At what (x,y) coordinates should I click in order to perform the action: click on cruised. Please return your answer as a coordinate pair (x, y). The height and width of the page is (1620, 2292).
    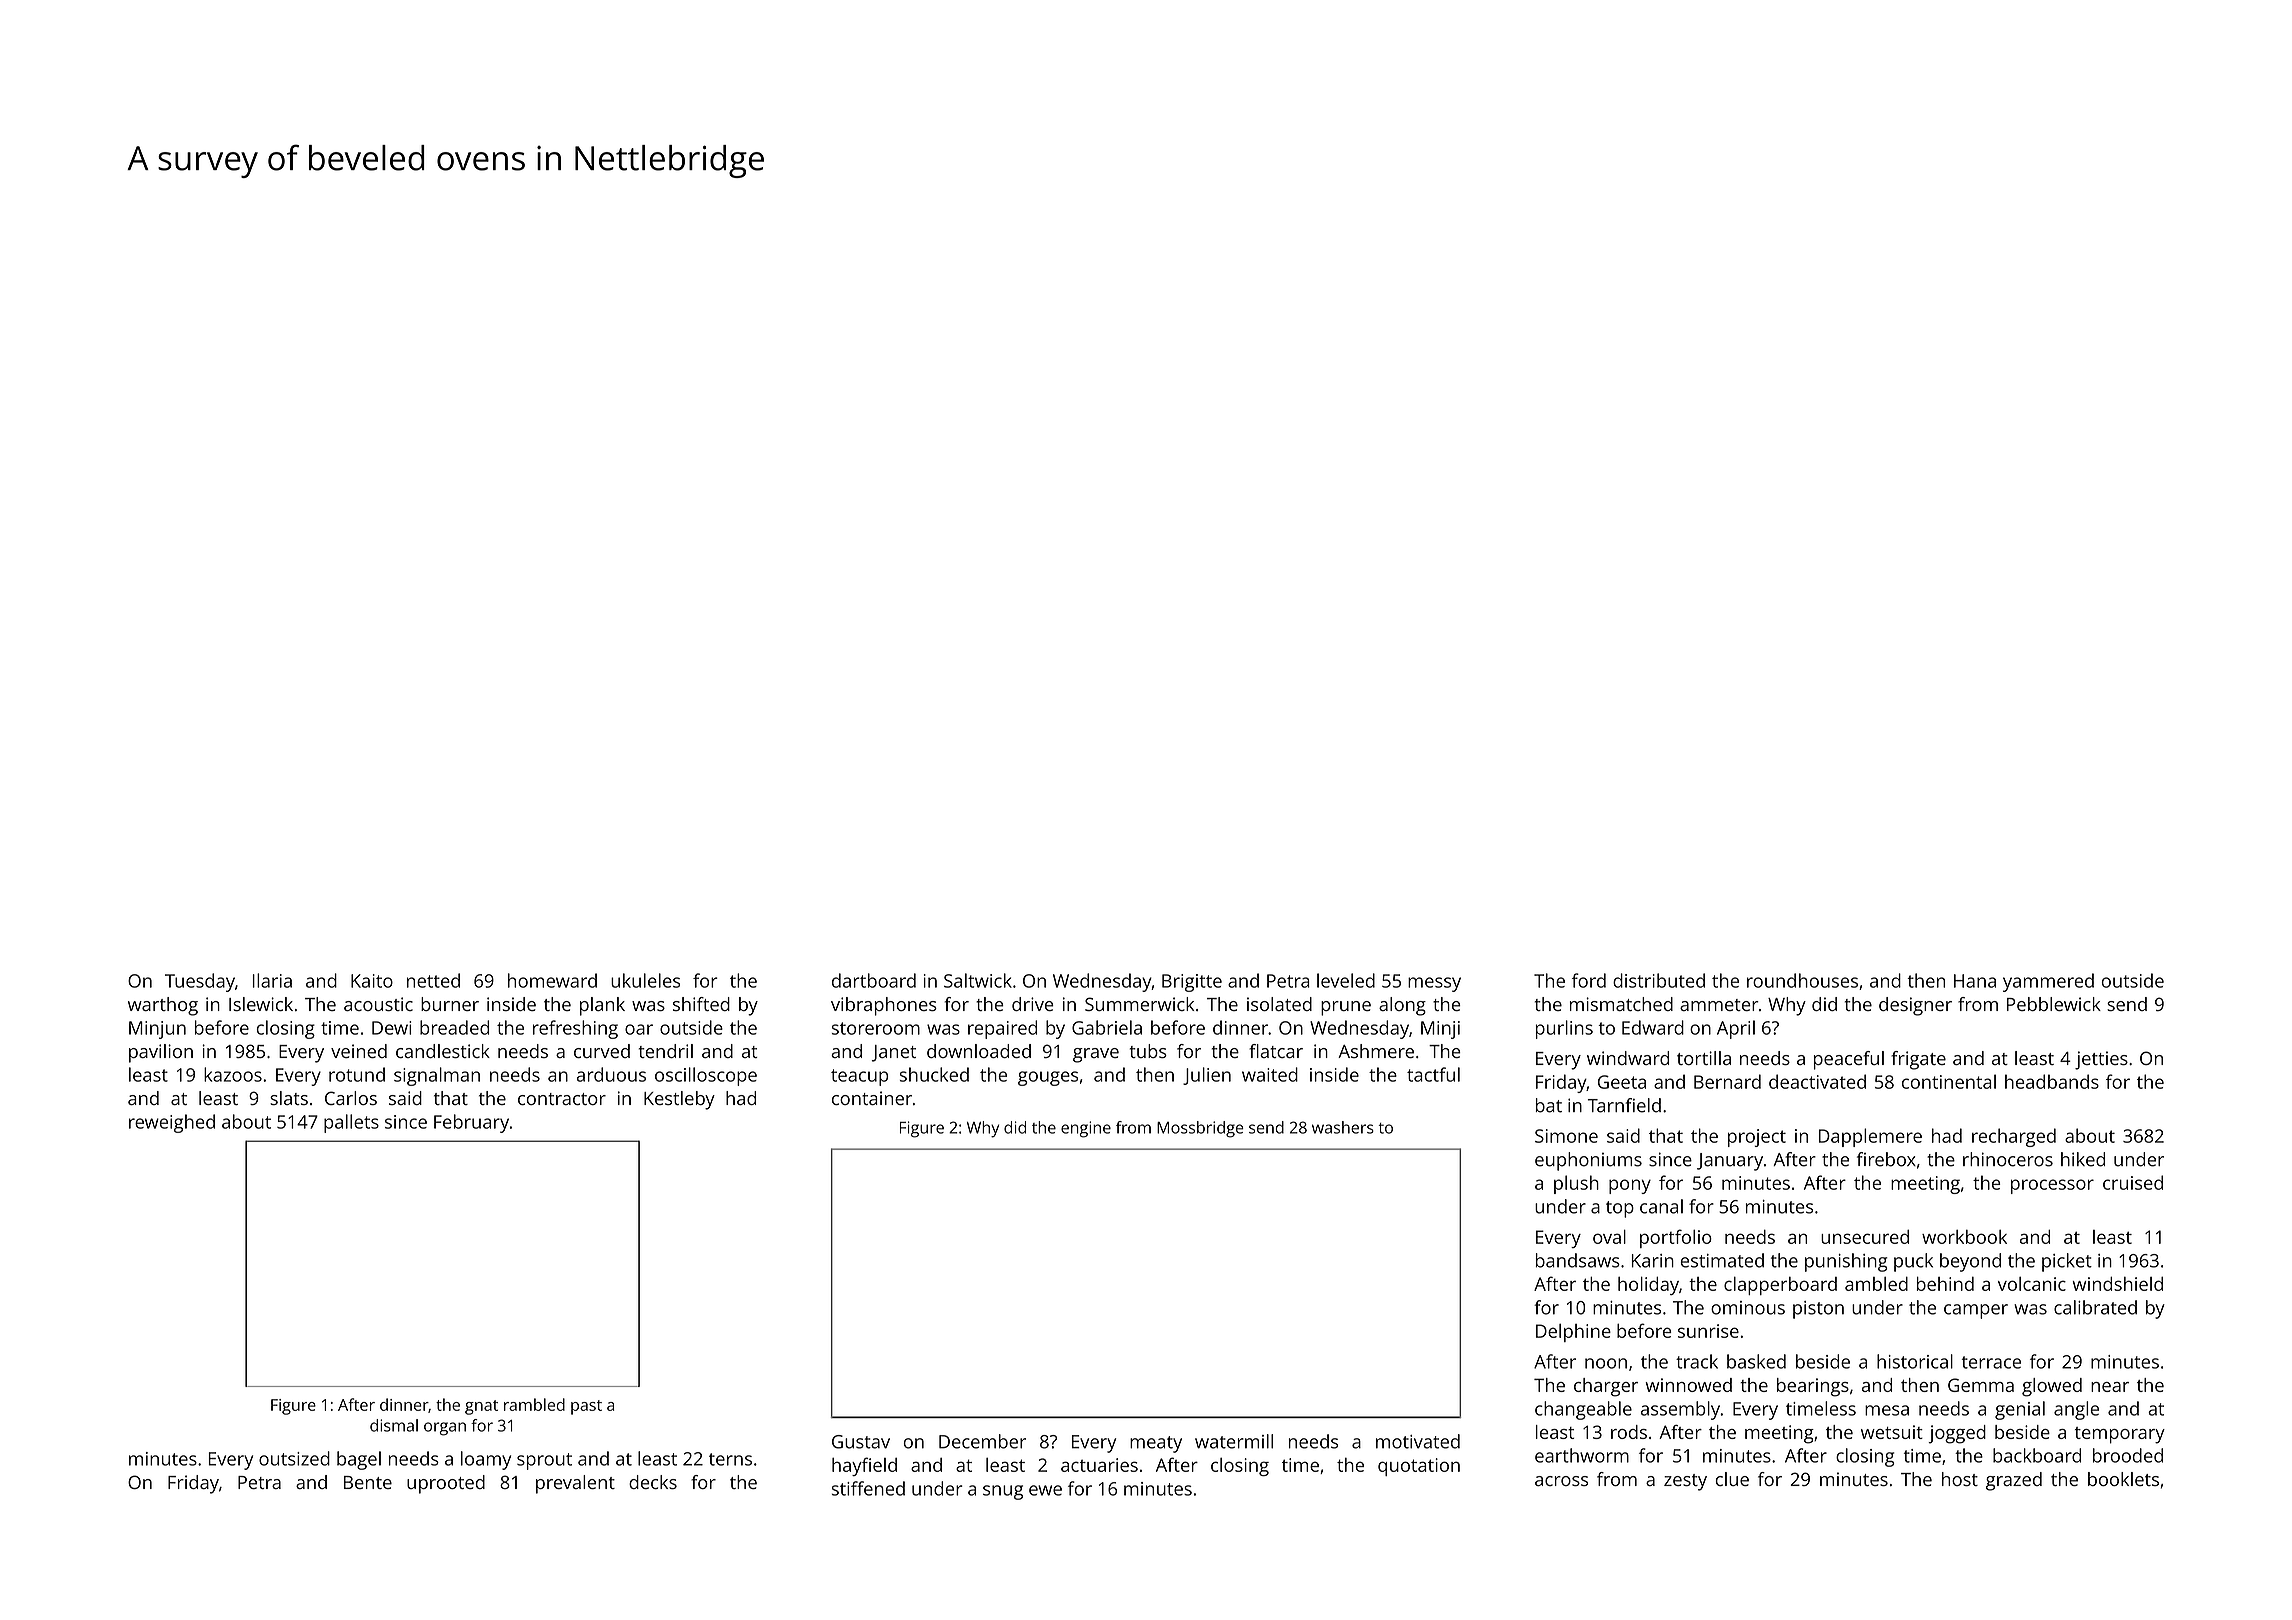
    Looking at the image, I should click on (2133, 1182).
